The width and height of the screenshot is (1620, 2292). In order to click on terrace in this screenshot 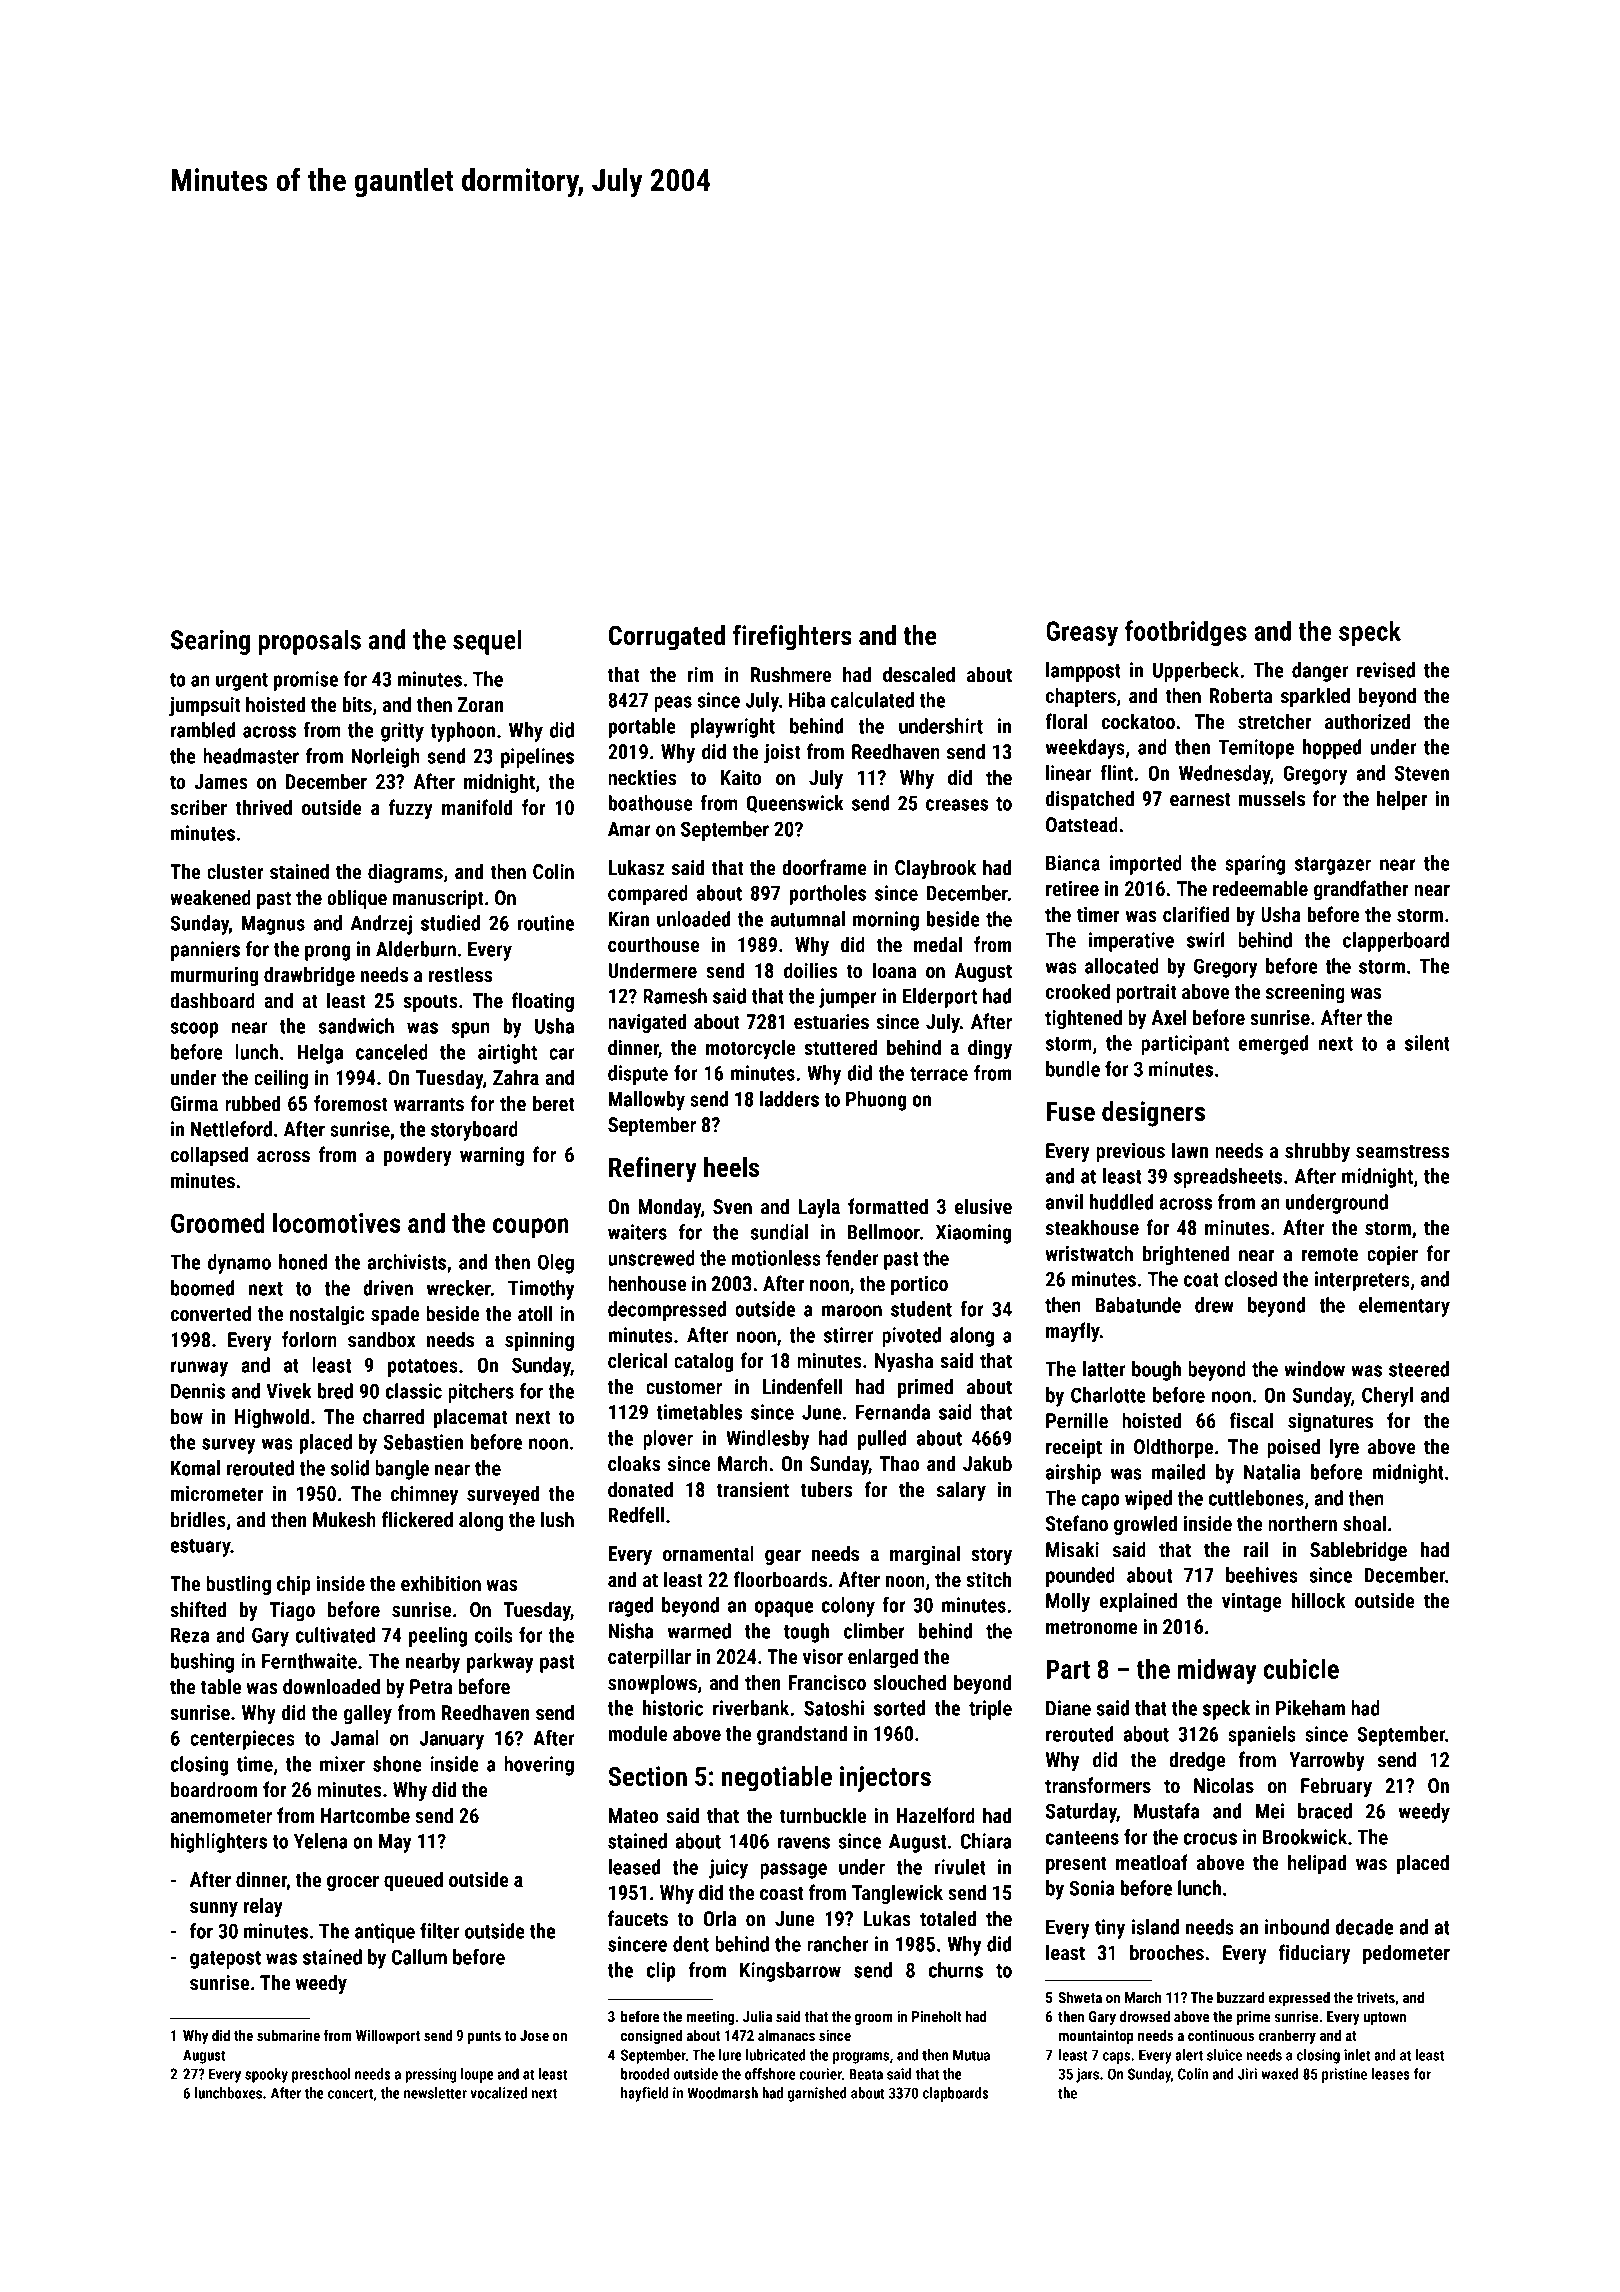, I will do `click(939, 1074)`.
